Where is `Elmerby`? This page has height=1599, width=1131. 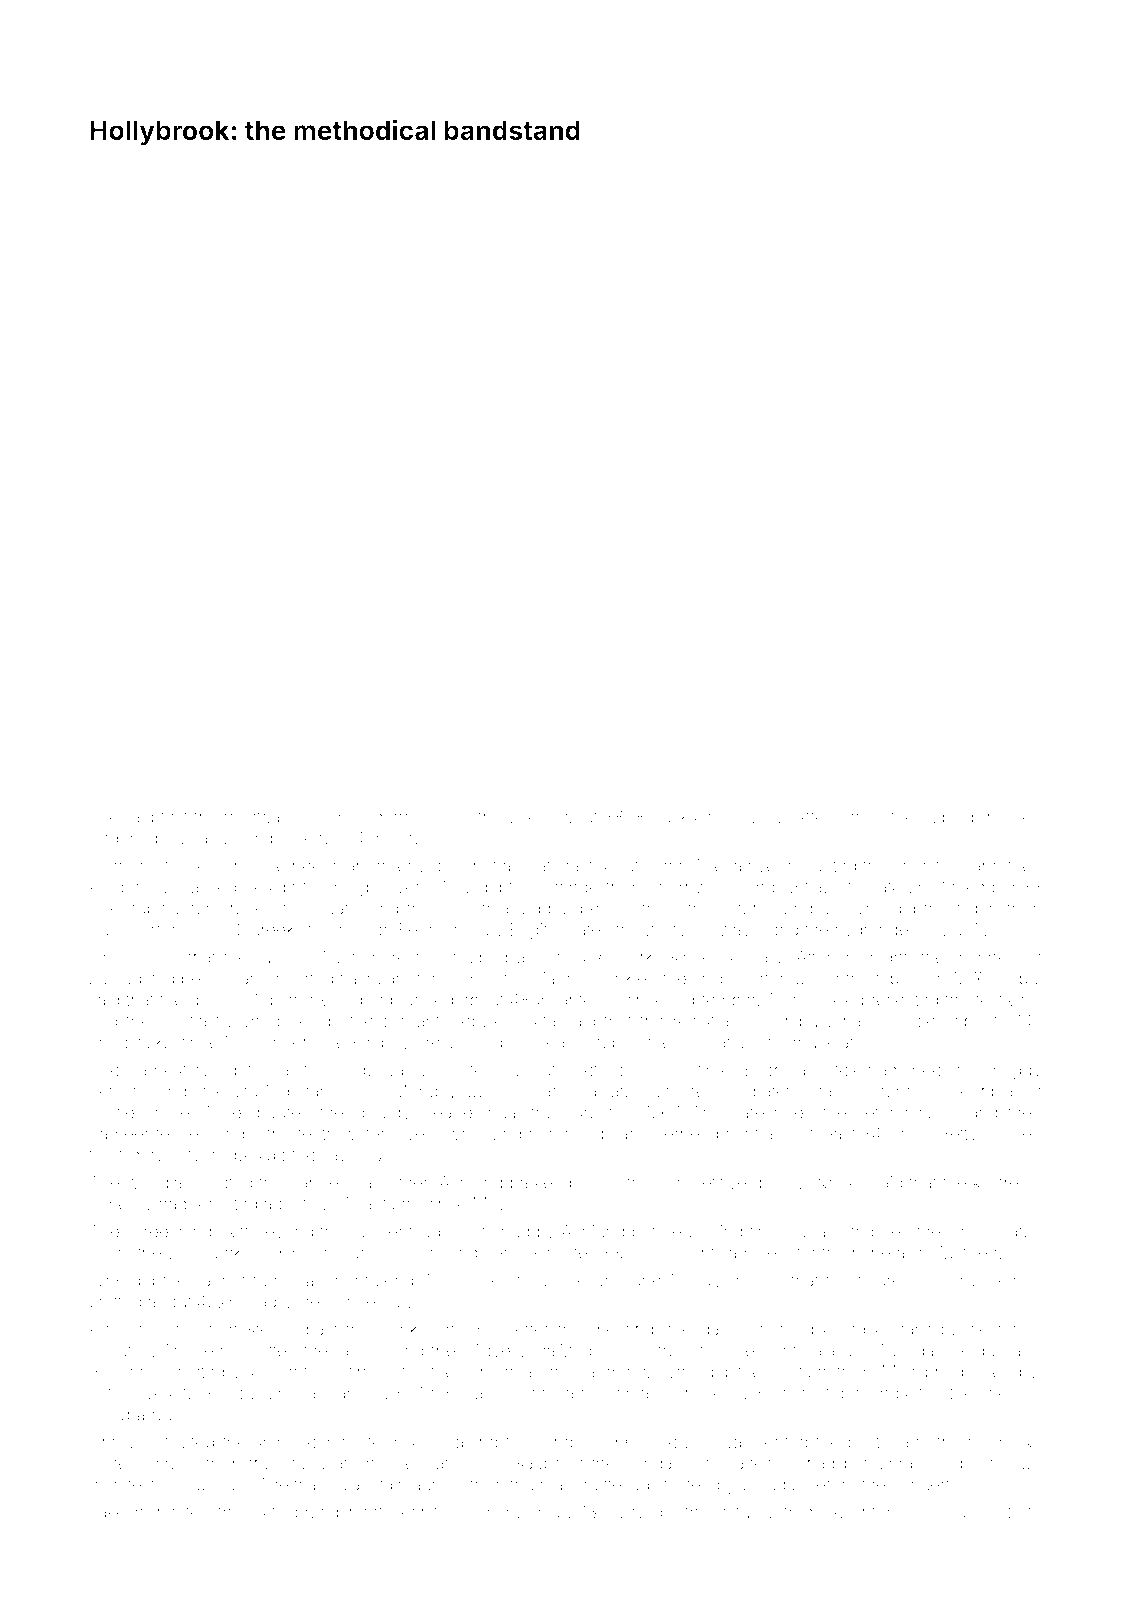
Elmerby is located at coordinates (121, 1205).
